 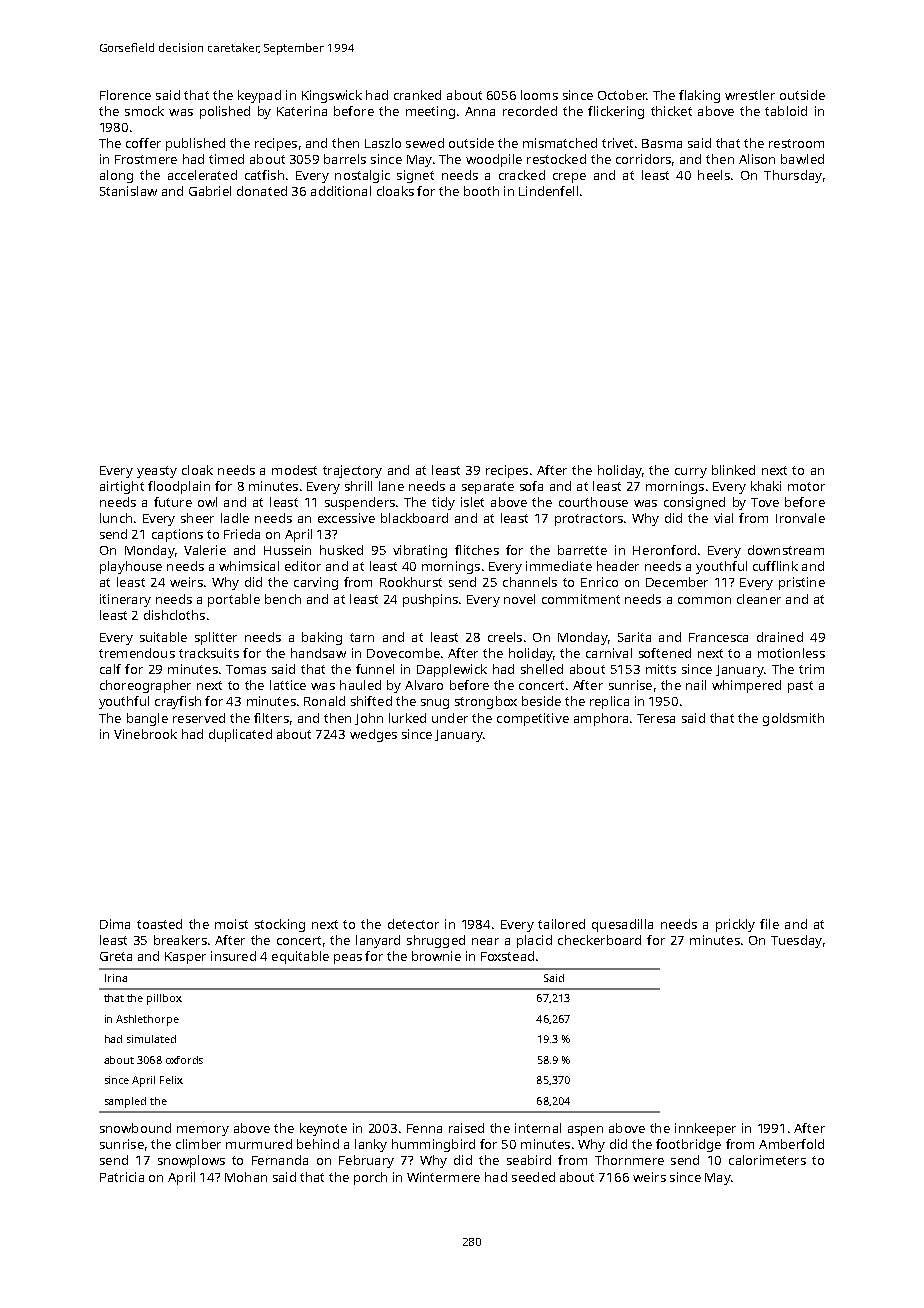 What do you see at coordinates (125, 95) in the image?
I see `Florence` at bounding box center [125, 95].
